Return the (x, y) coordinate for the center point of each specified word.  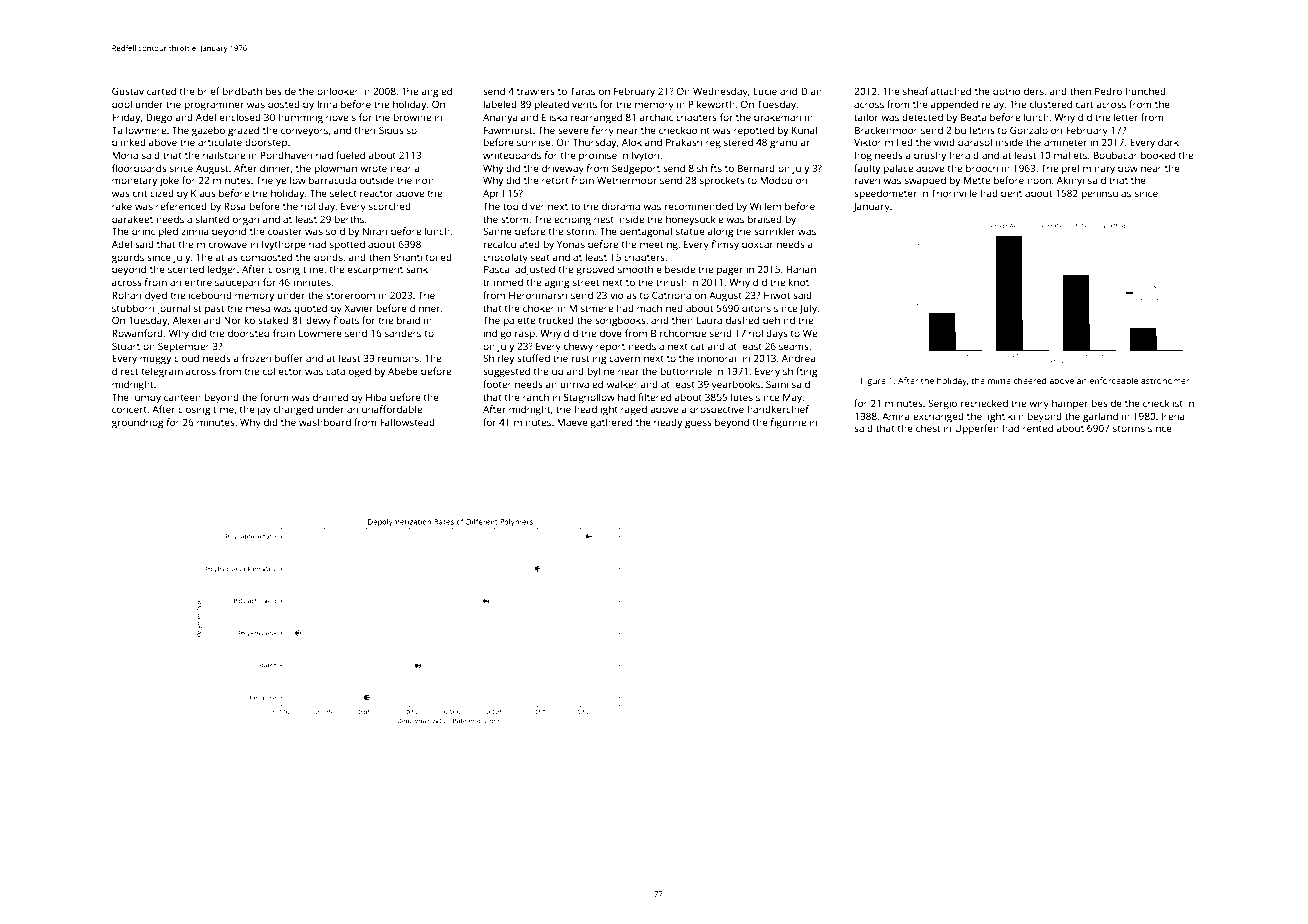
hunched (1146, 91)
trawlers (536, 91)
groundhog (138, 423)
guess (698, 424)
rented (1038, 428)
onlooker (338, 91)
